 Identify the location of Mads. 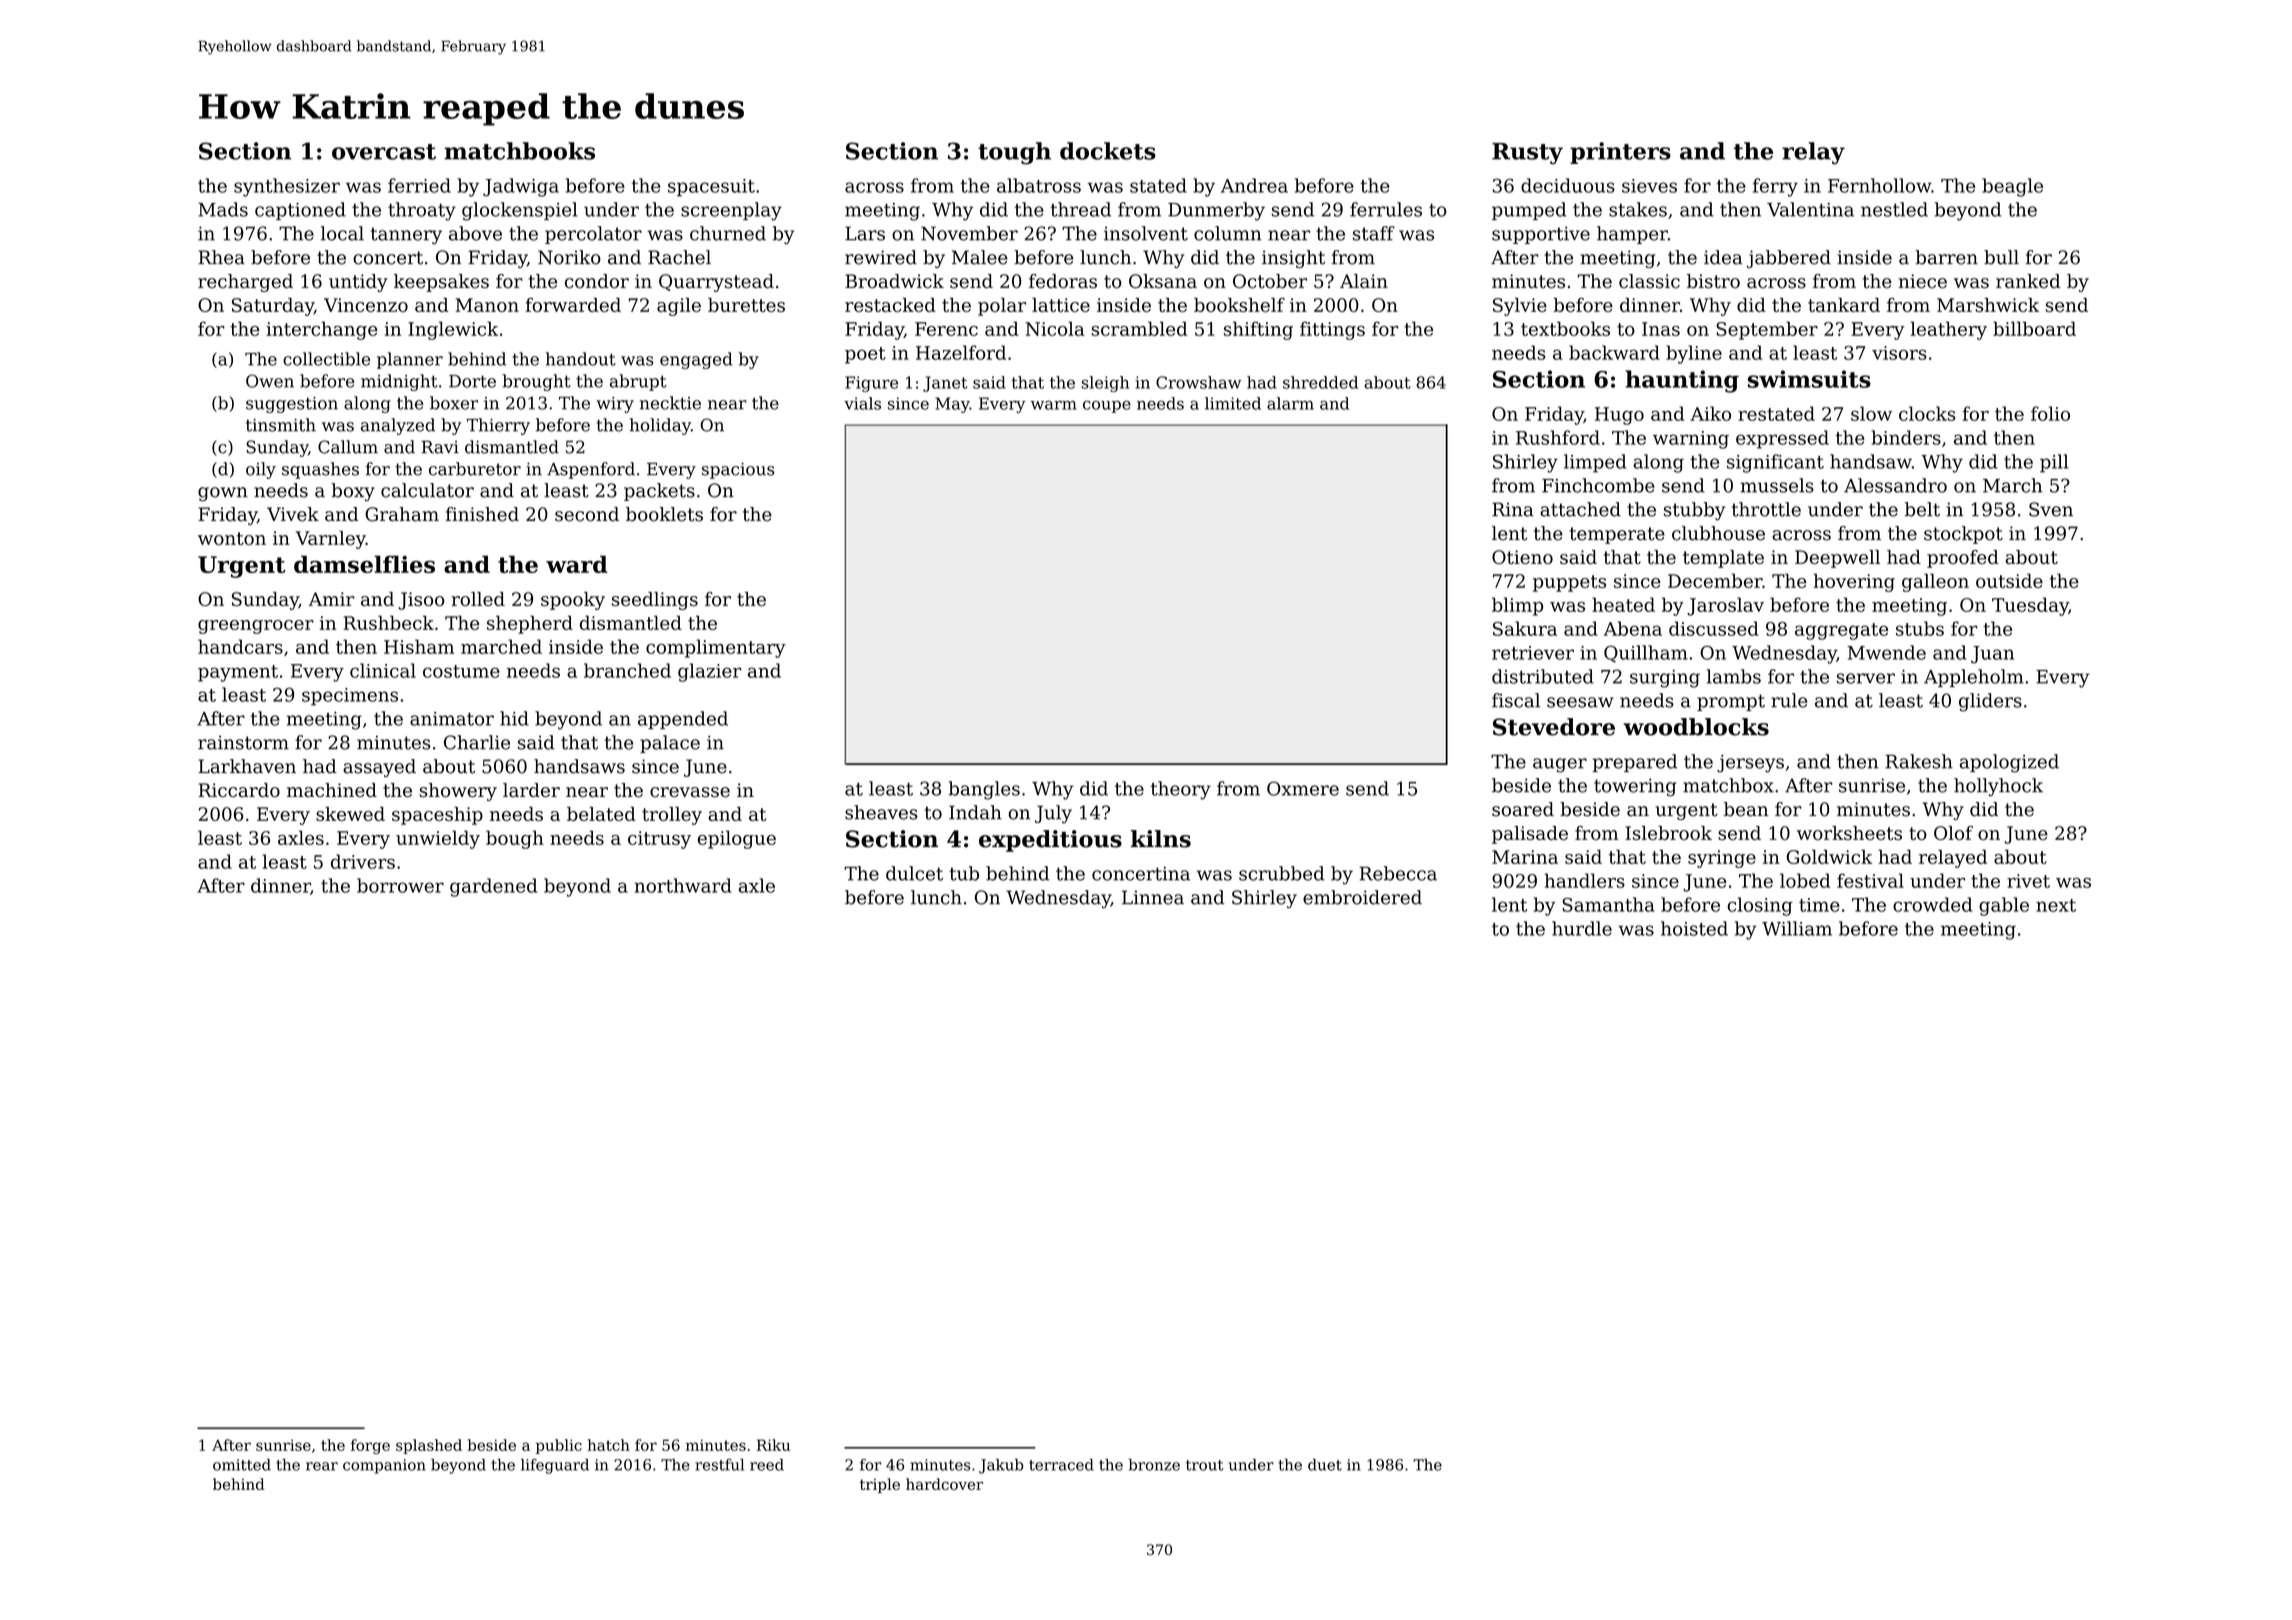
(223, 209).
